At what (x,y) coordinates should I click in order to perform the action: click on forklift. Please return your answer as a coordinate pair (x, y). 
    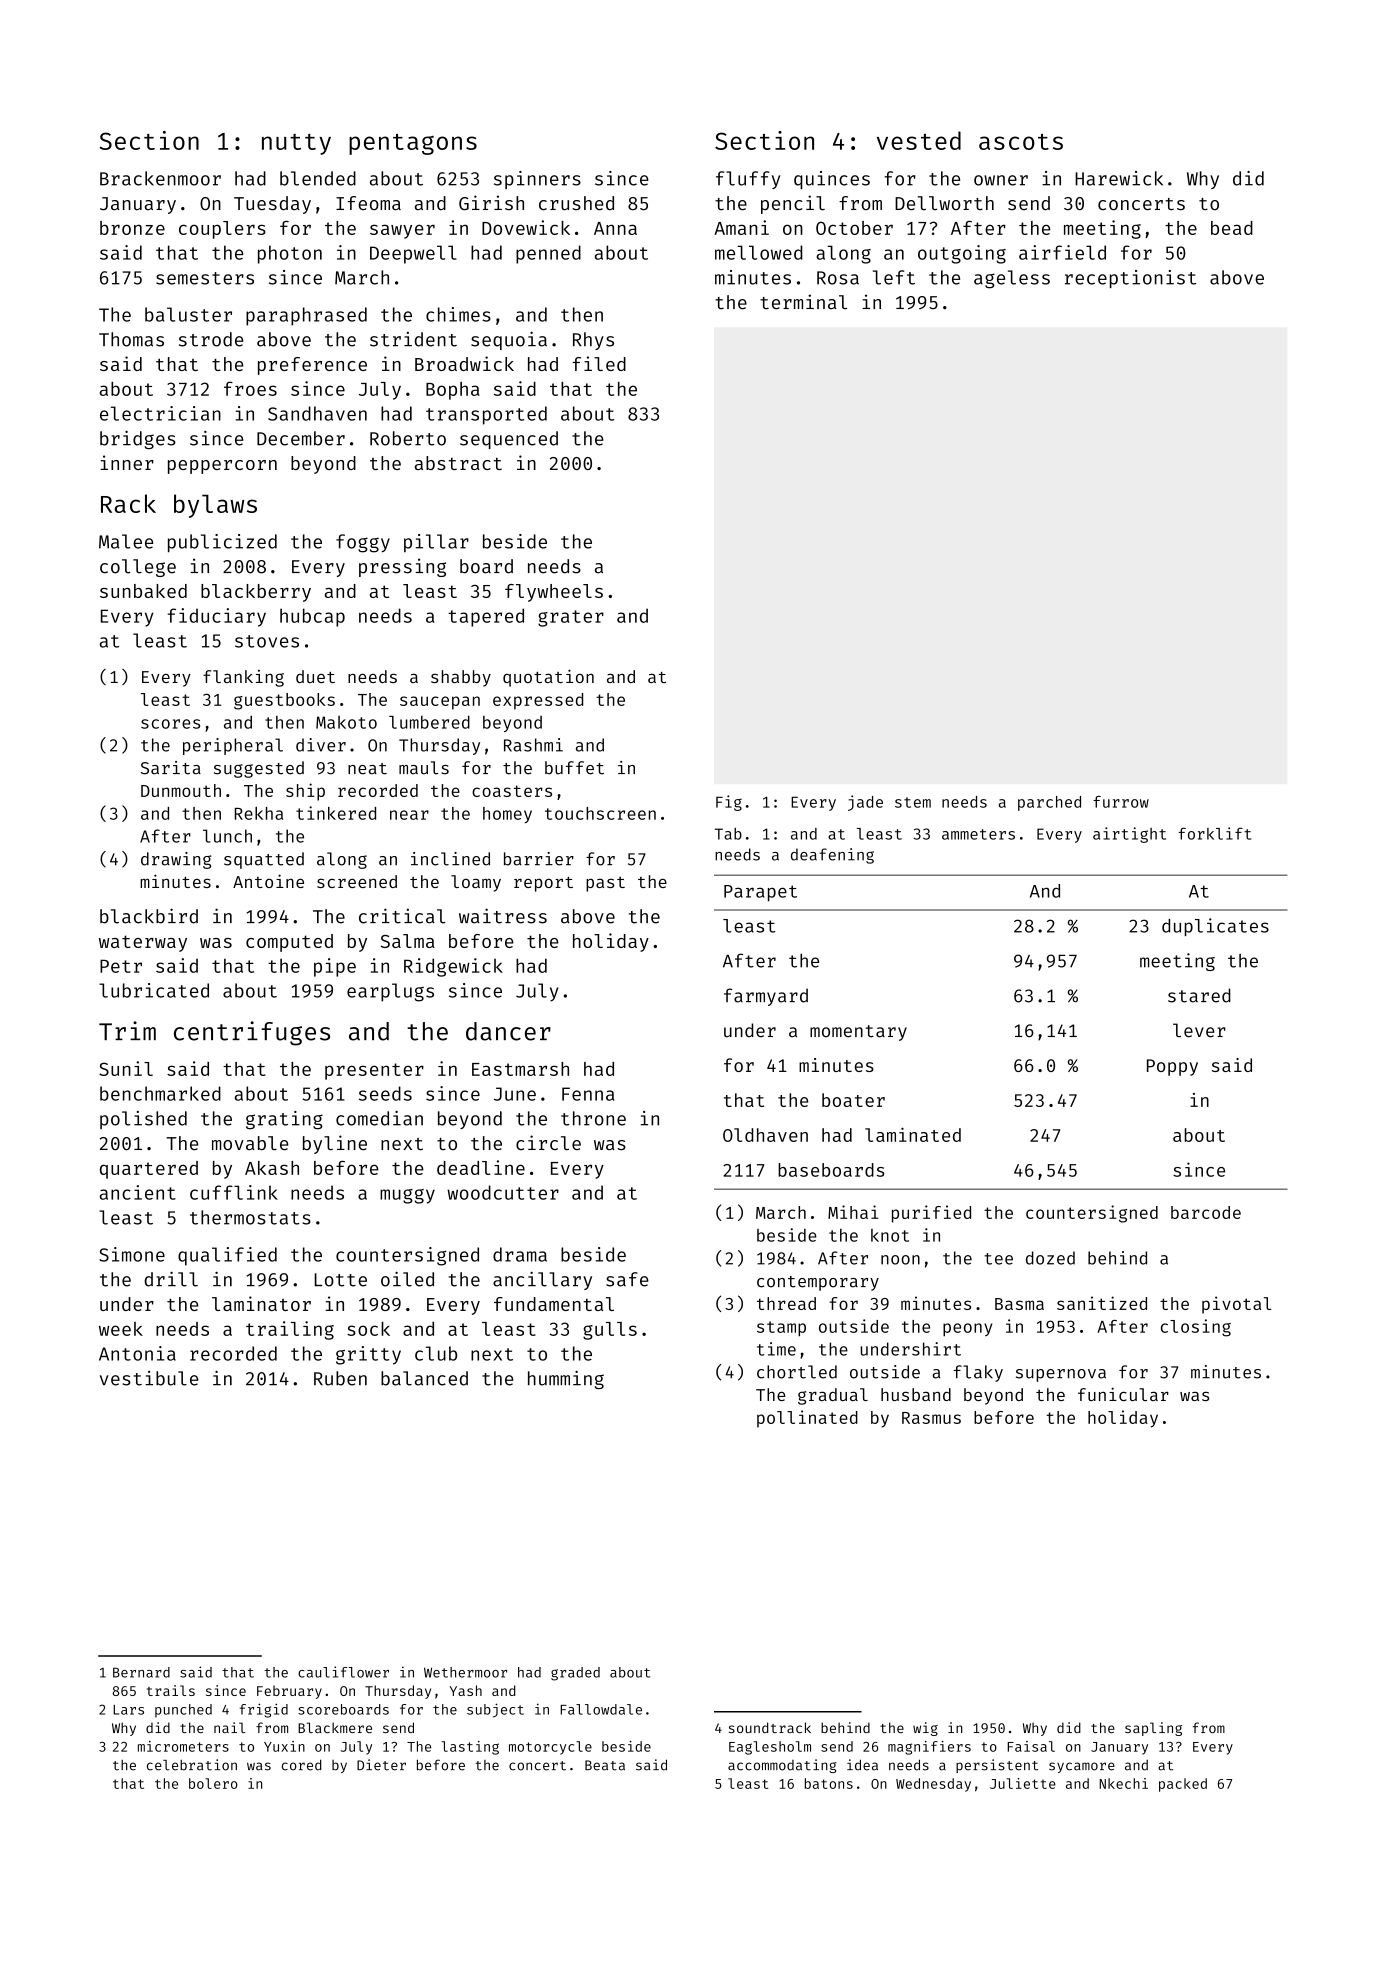
    Looking at the image, I should click on (1214, 833).
